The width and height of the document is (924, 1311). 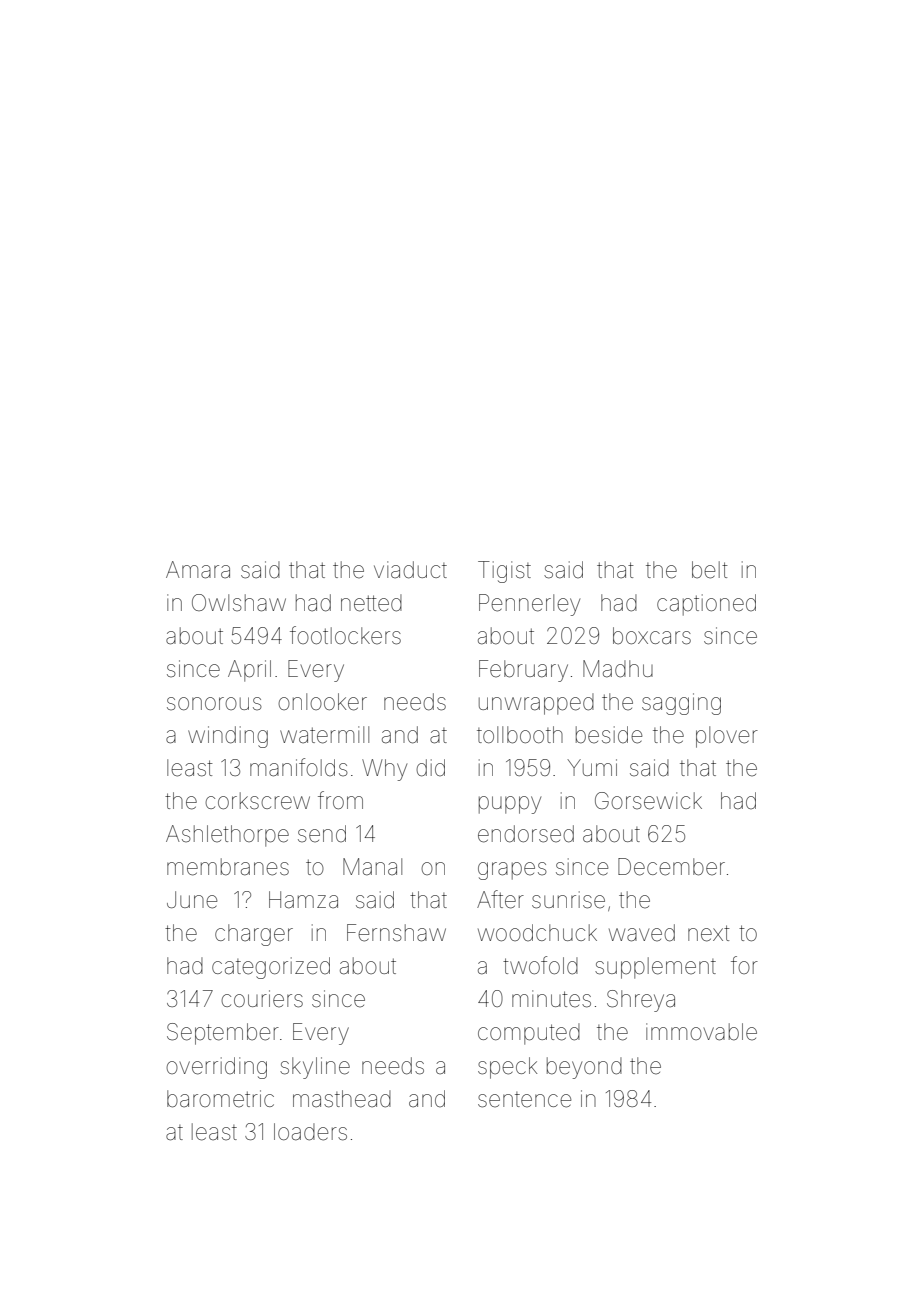 I want to click on computed, so click(x=529, y=1034).
